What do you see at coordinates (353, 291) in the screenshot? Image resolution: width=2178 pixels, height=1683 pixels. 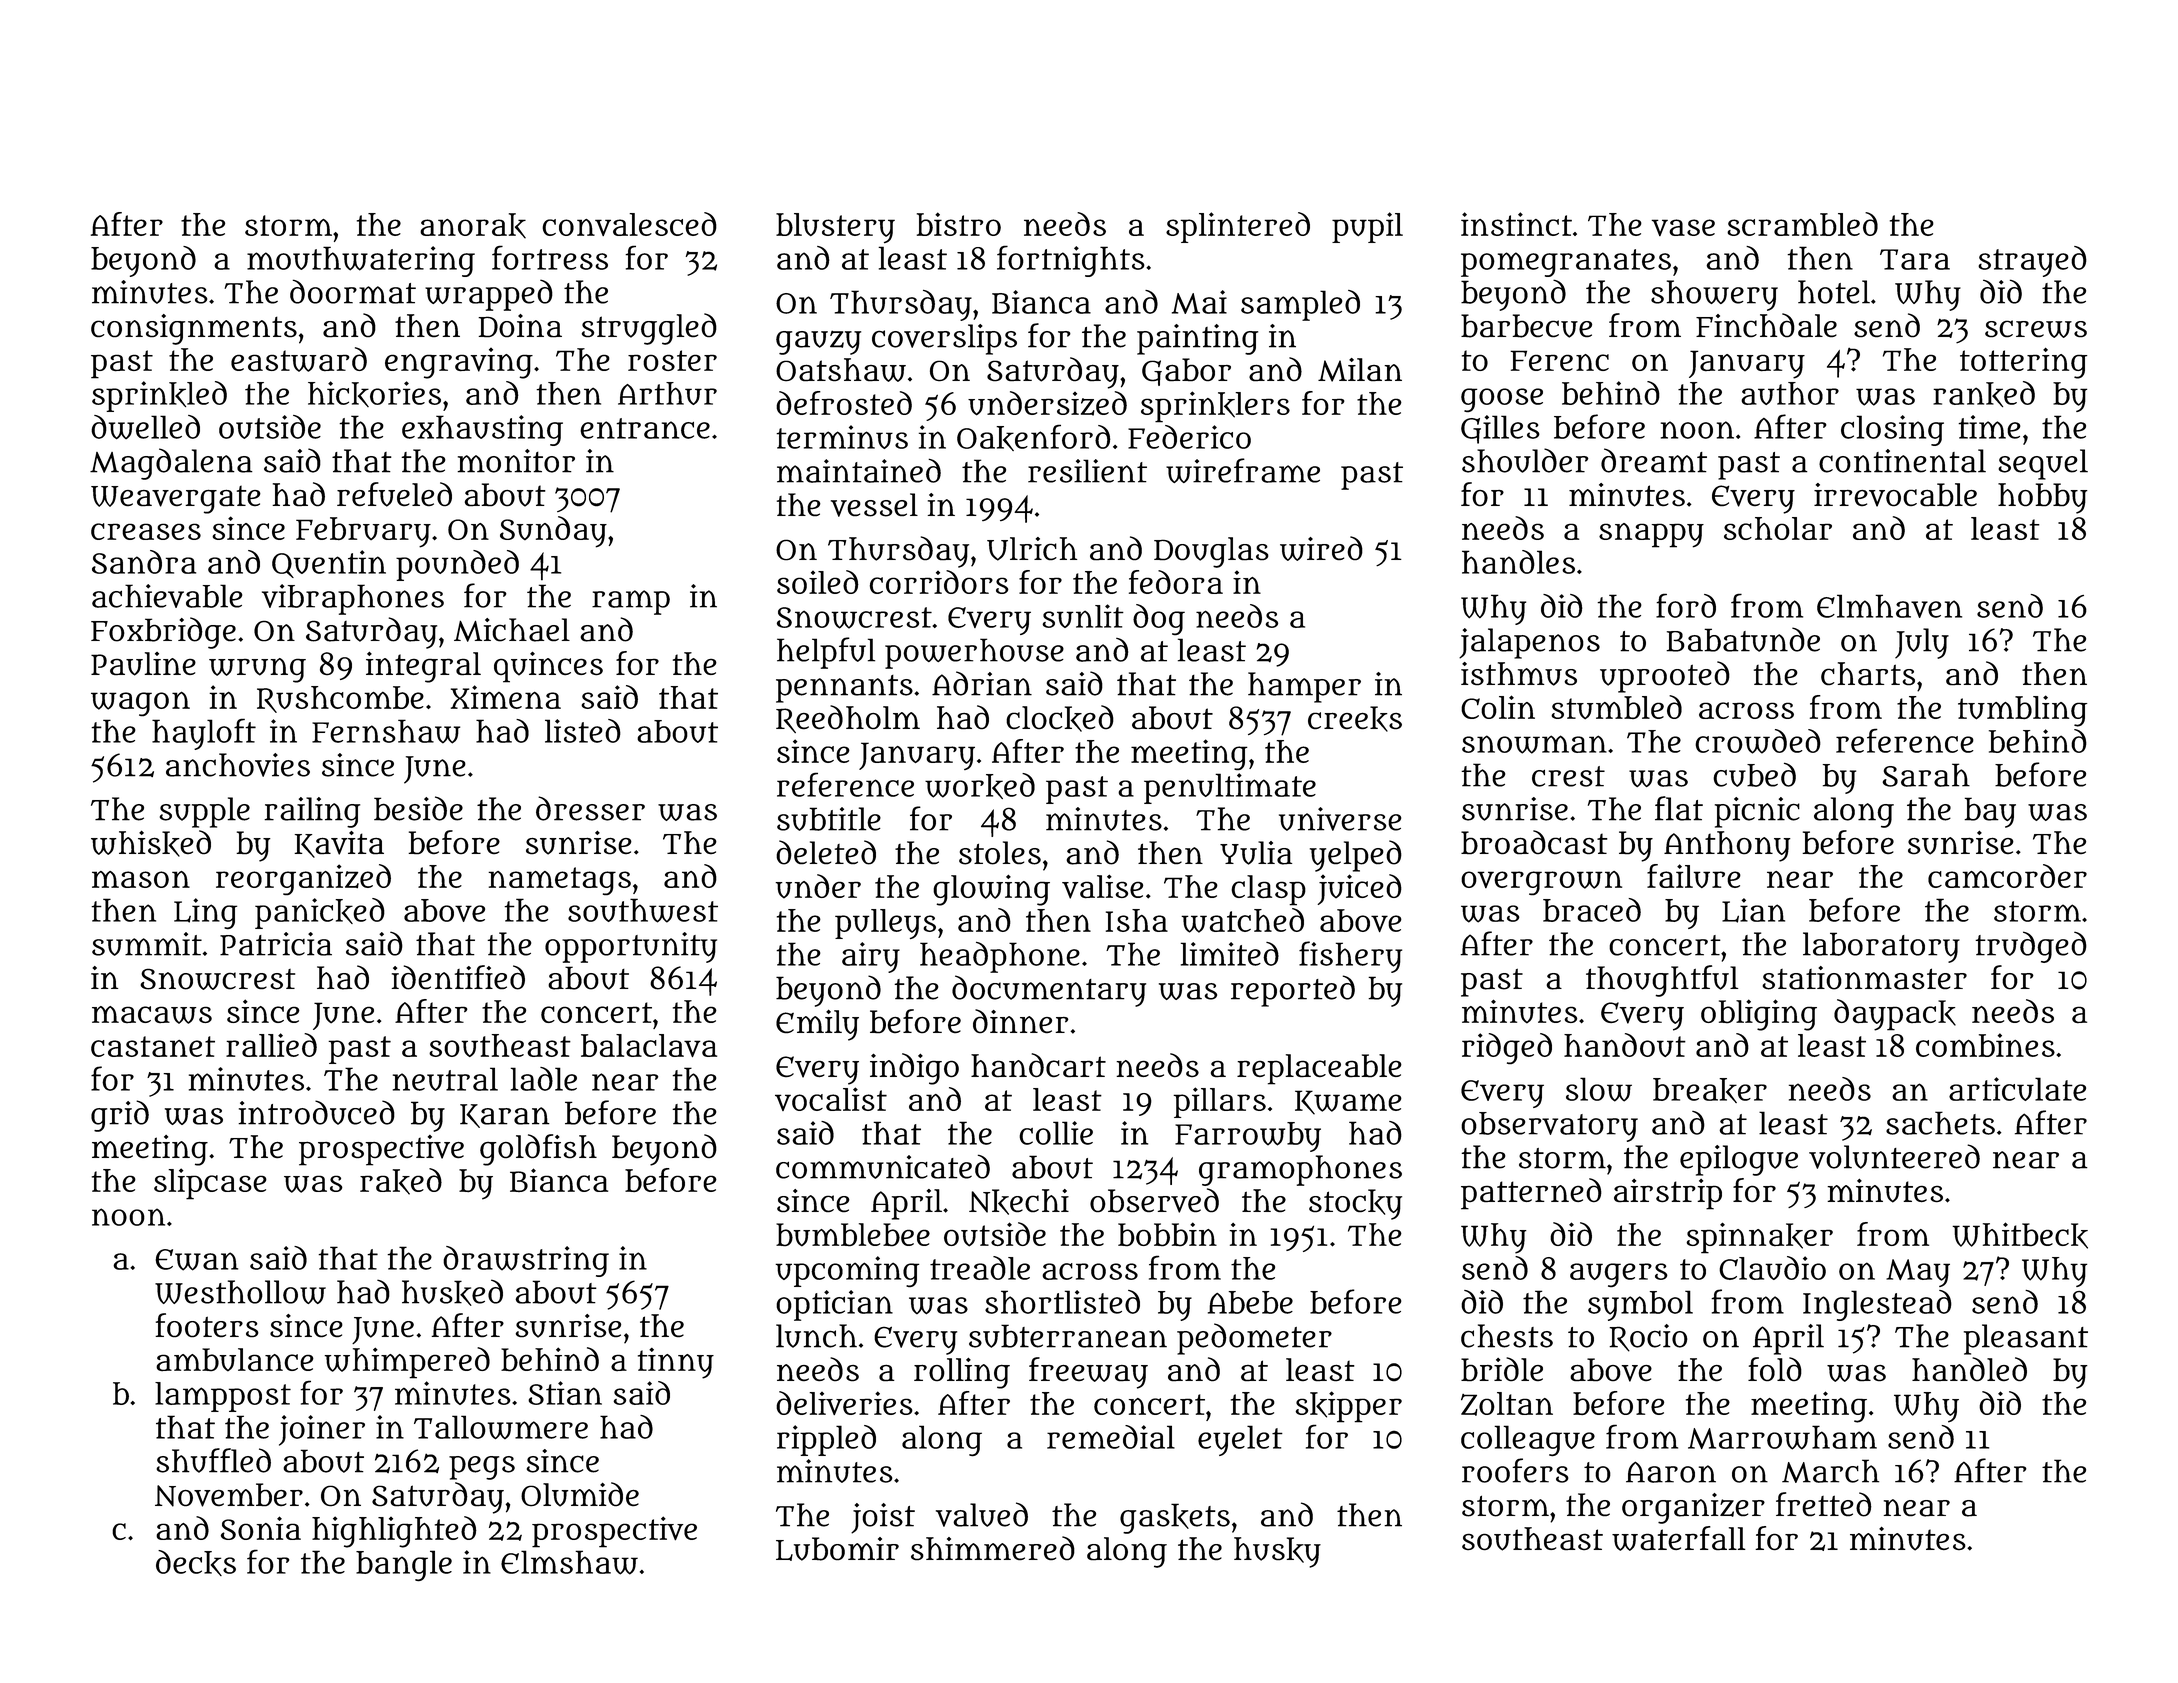 I see `doormat` at bounding box center [353, 291].
